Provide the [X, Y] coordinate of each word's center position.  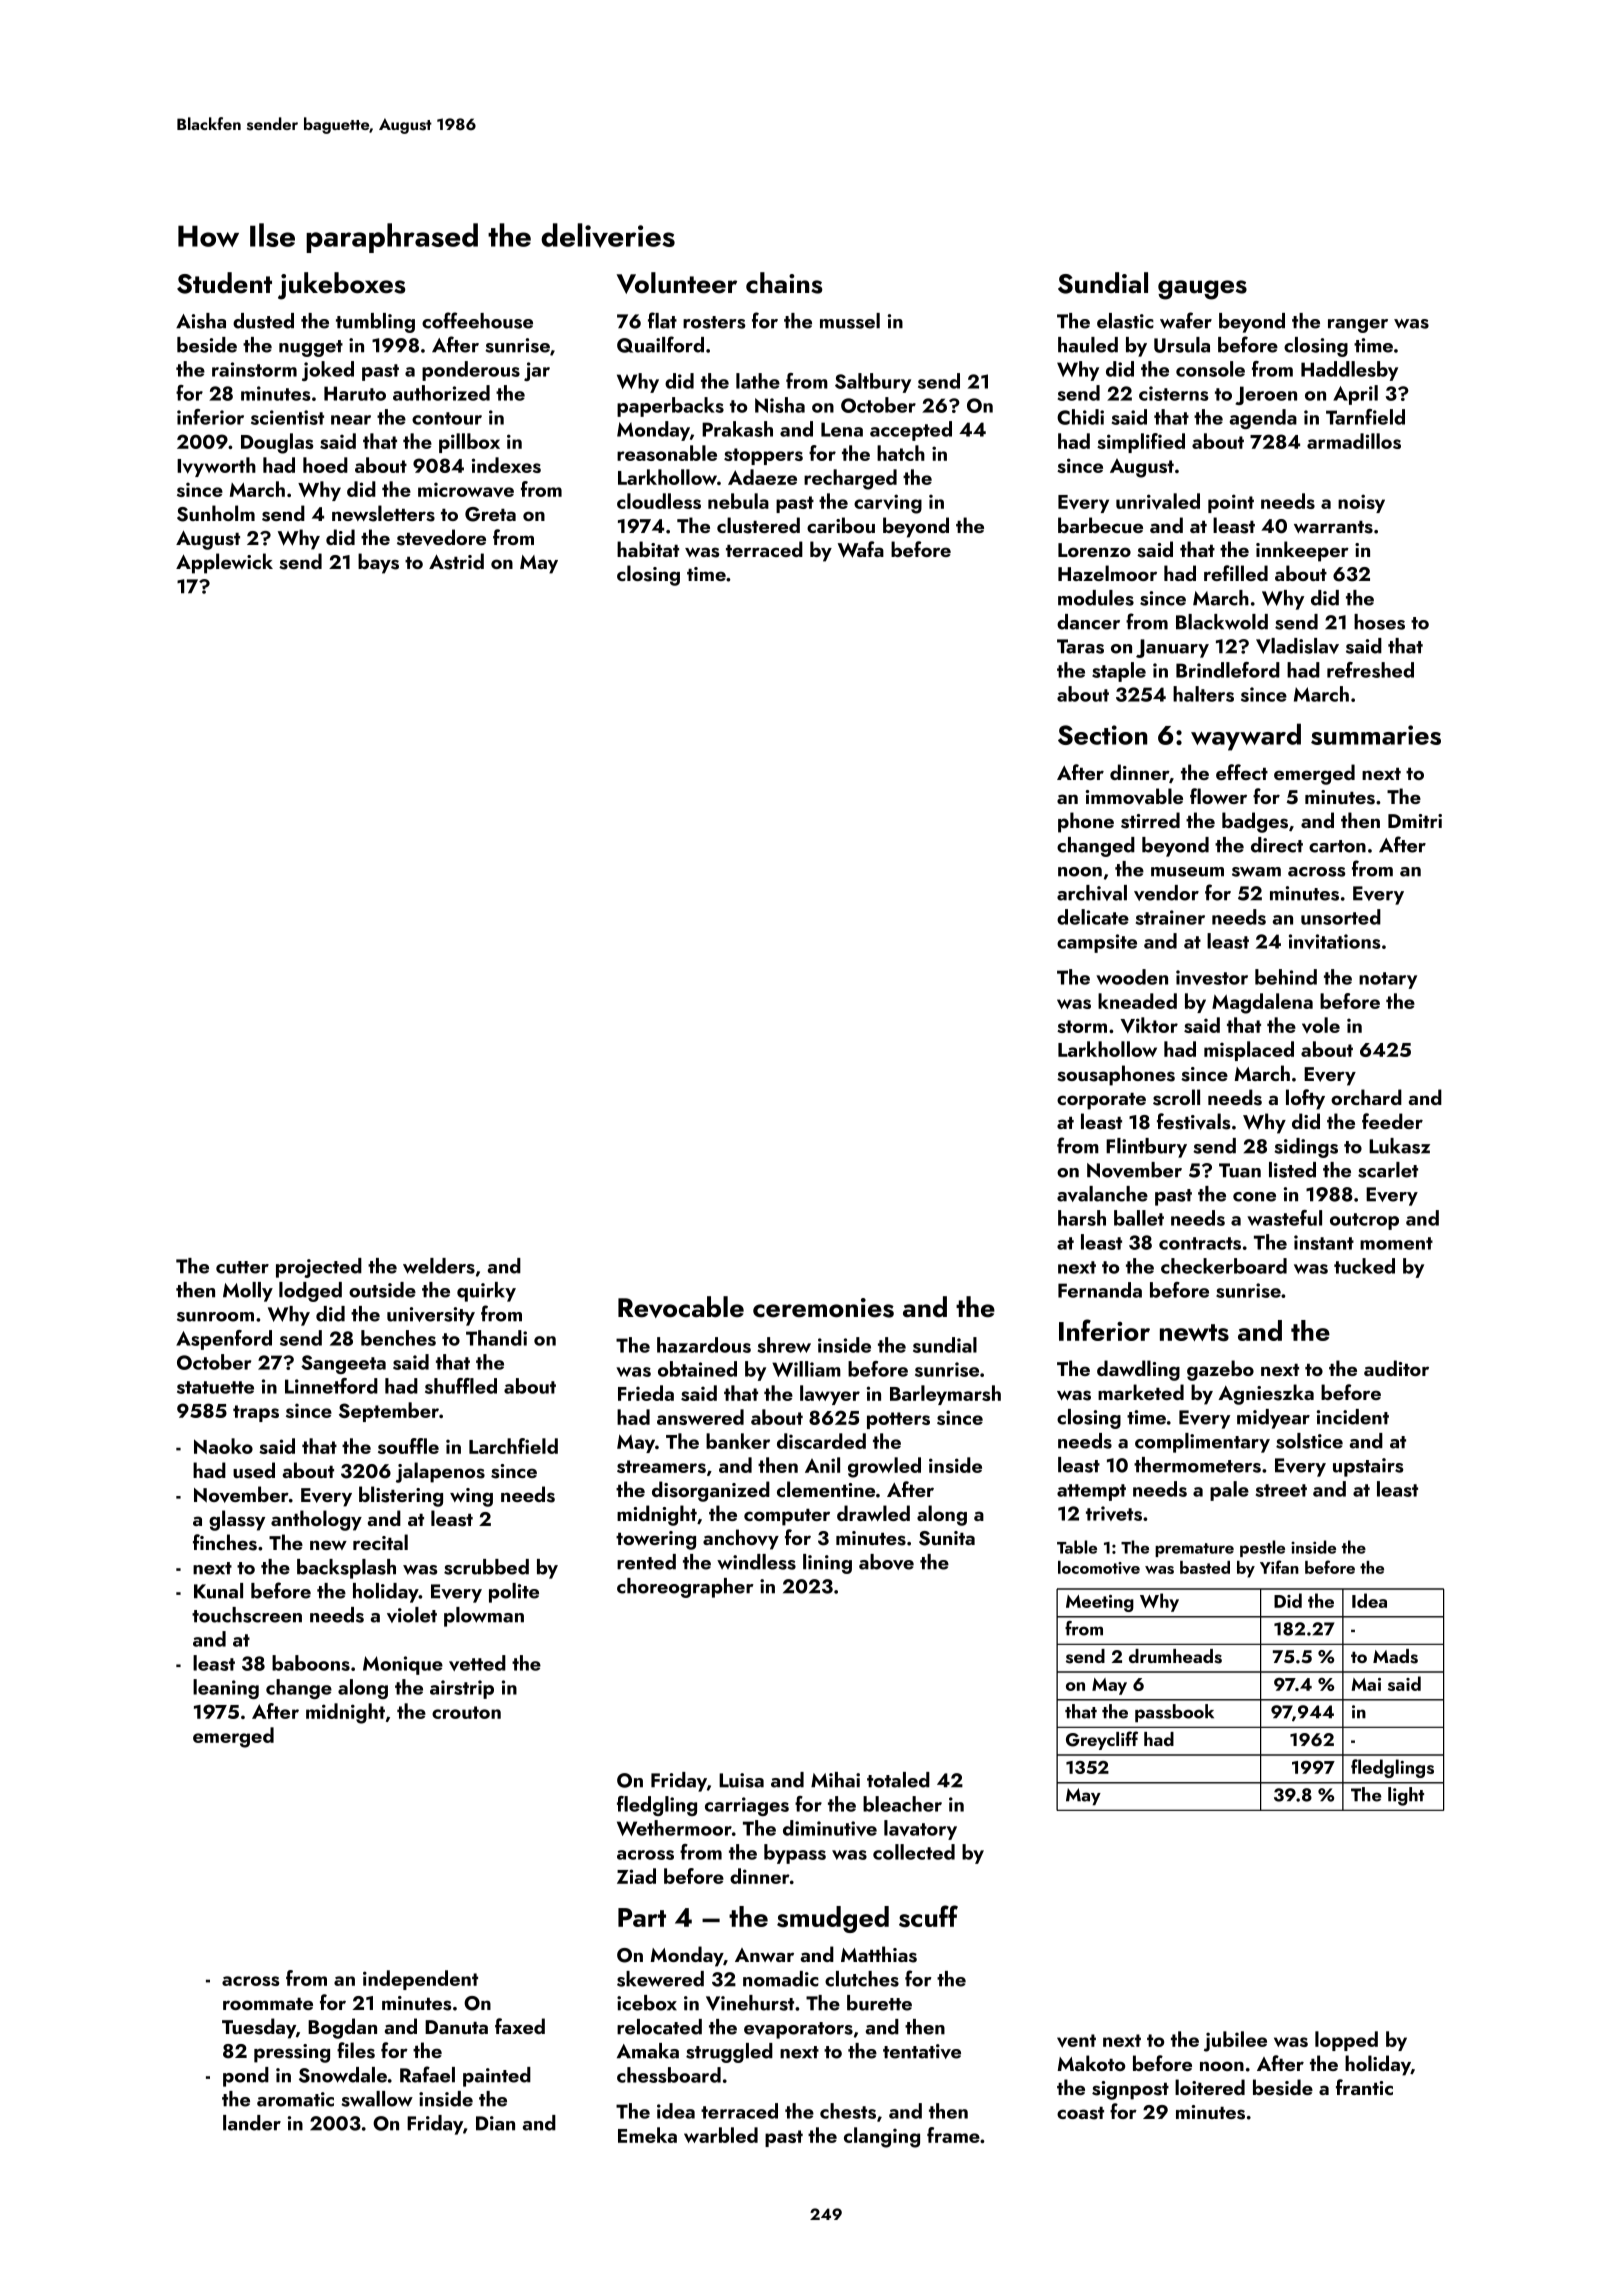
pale [1229, 1491]
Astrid [456, 561]
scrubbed [486, 1567]
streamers [661, 1466]
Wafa [861, 549]
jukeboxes [342, 286]
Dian [495, 2123]
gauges [1202, 290]
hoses [1379, 622]
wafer [1186, 320]
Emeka [647, 2135]
